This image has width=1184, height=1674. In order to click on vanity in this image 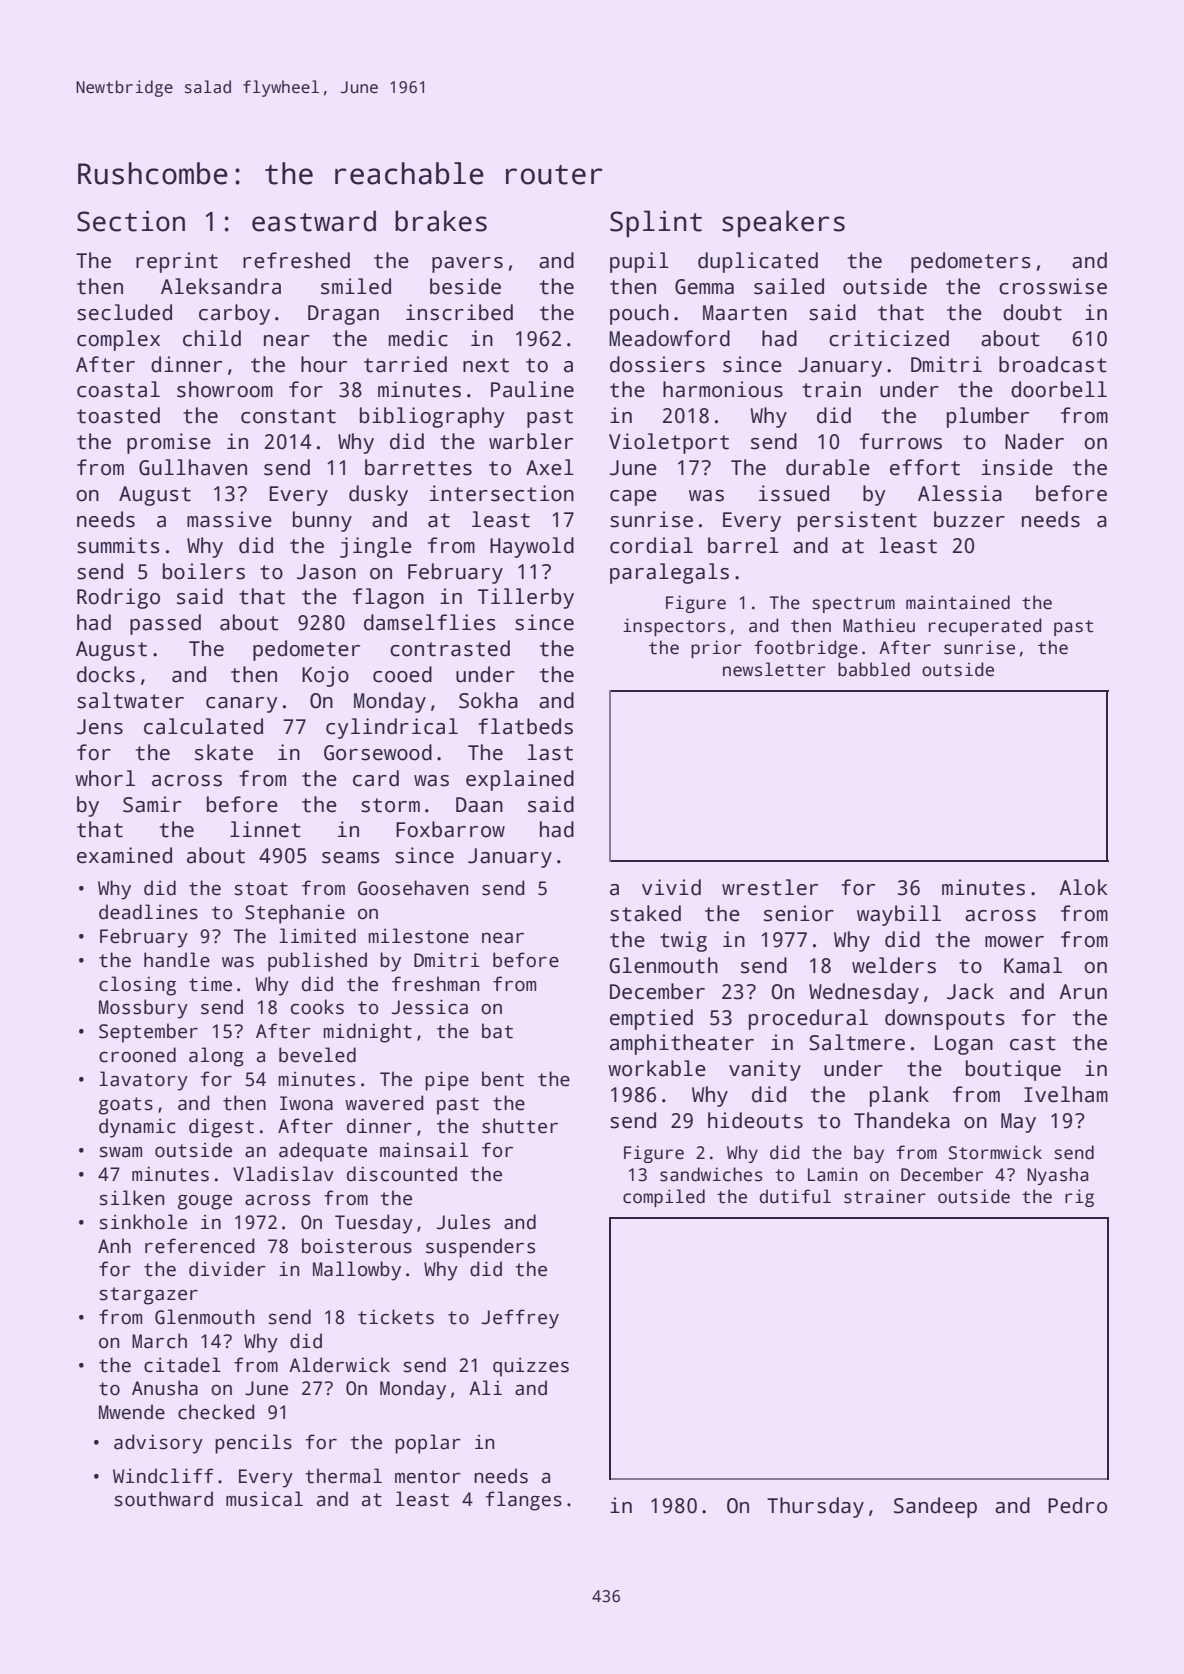, I will do `click(765, 1070)`.
